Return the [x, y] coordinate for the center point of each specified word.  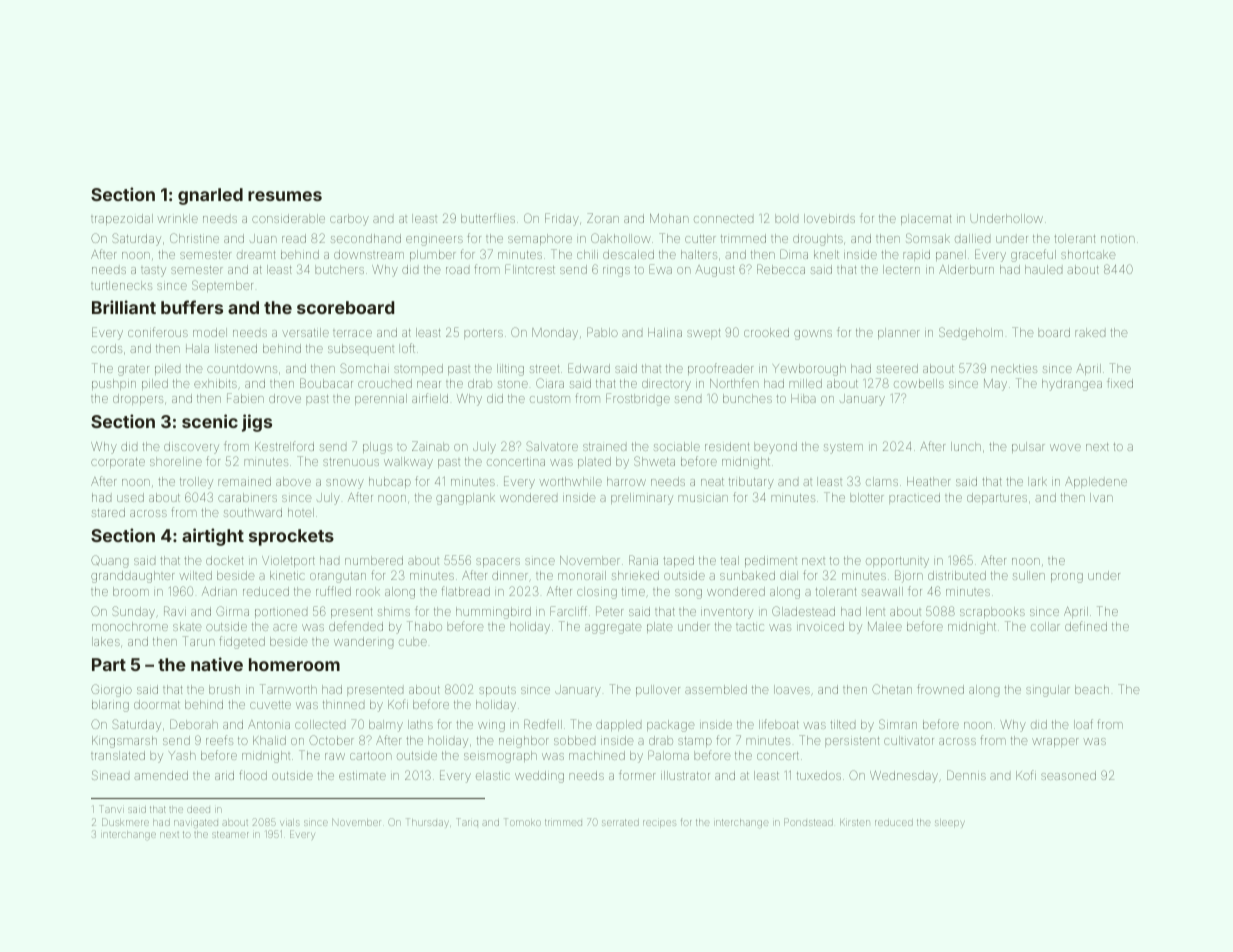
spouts [497, 691]
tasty [153, 272]
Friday [562, 219]
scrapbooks [992, 612]
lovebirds [829, 218]
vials [289, 823]
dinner [510, 575]
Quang [109, 561]
